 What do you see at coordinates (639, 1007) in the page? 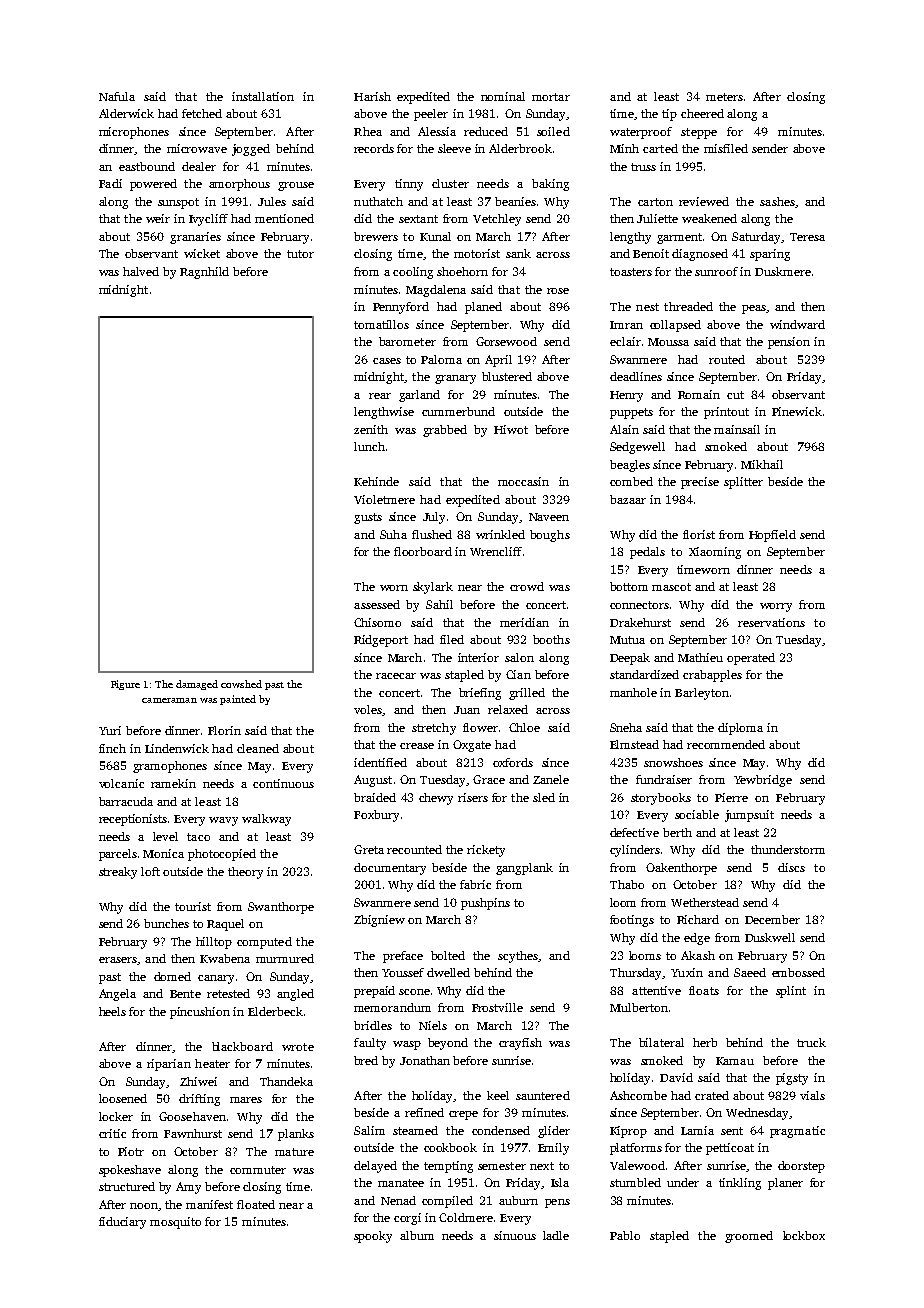
I see `Mulberton` at bounding box center [639, 1007].
